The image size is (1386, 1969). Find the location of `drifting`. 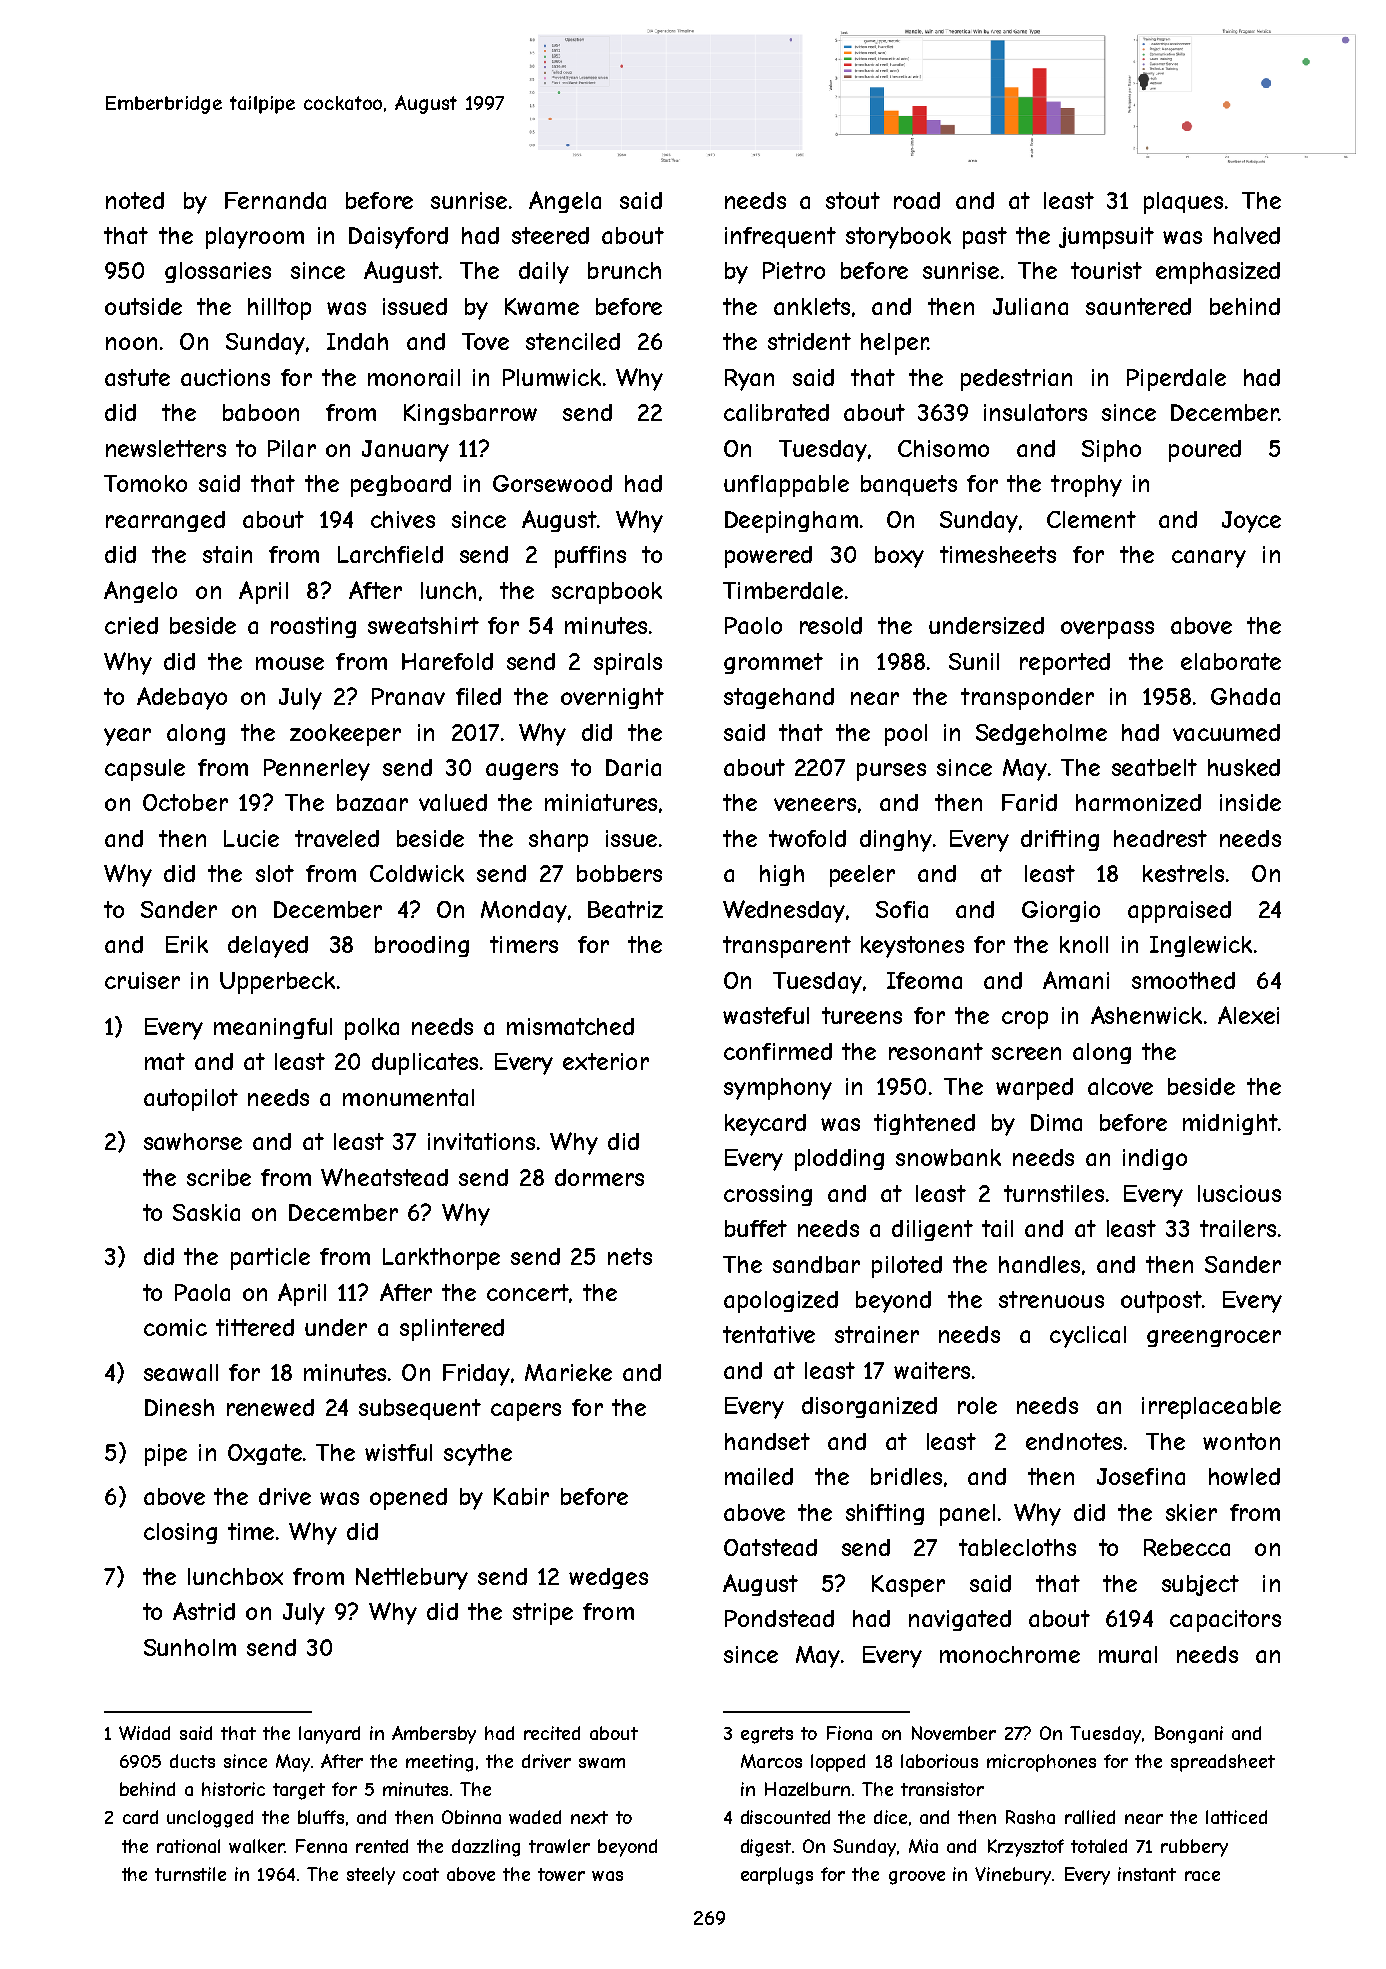

drifting is located at coordinates (1060, 840).
